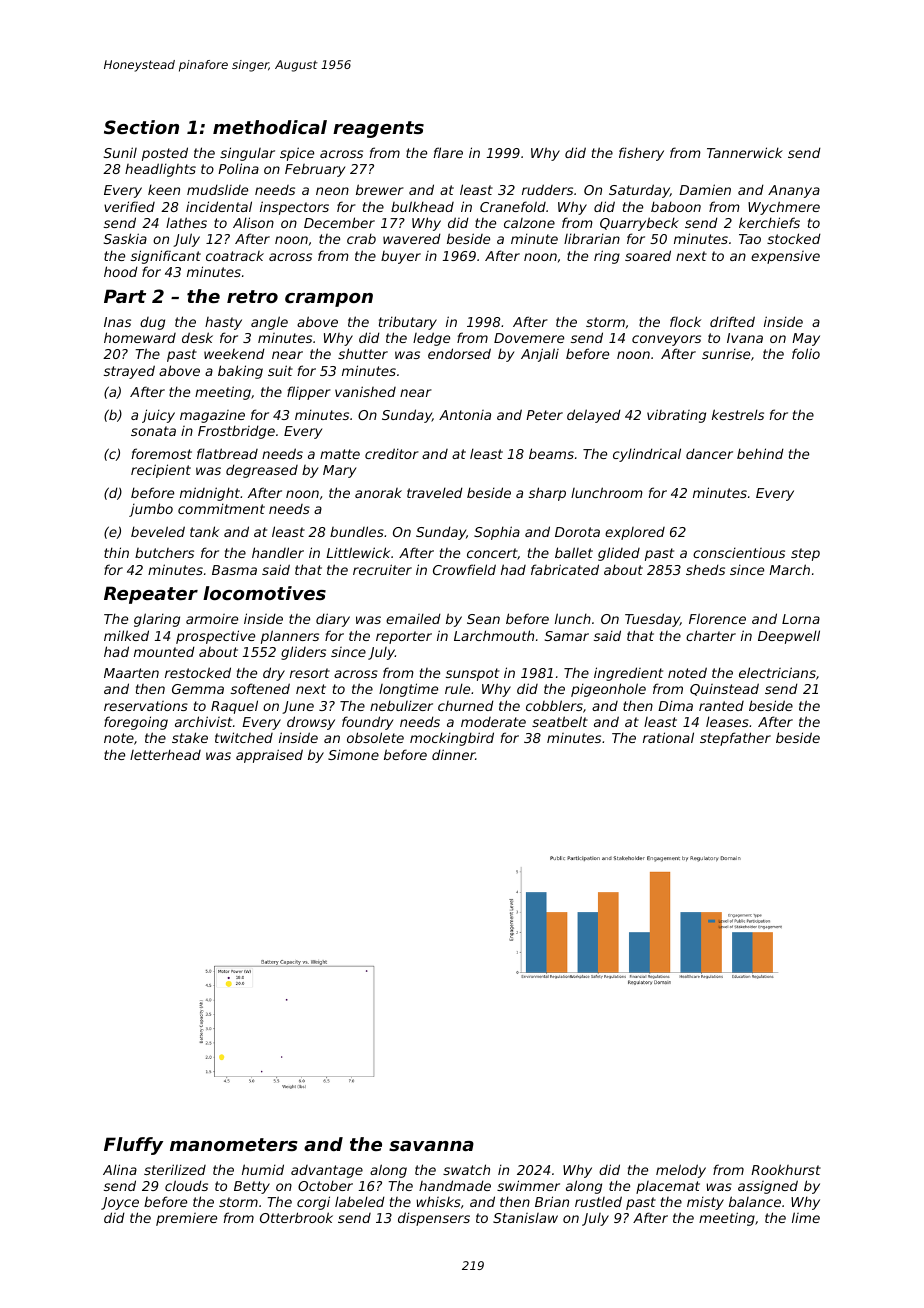 Image resolution: width=924 pixels, height=1308 pixels. What do you see at coordinates (560, 721) in the screenshot?
I see `seatbelt` at bounding box center [560, 721].
